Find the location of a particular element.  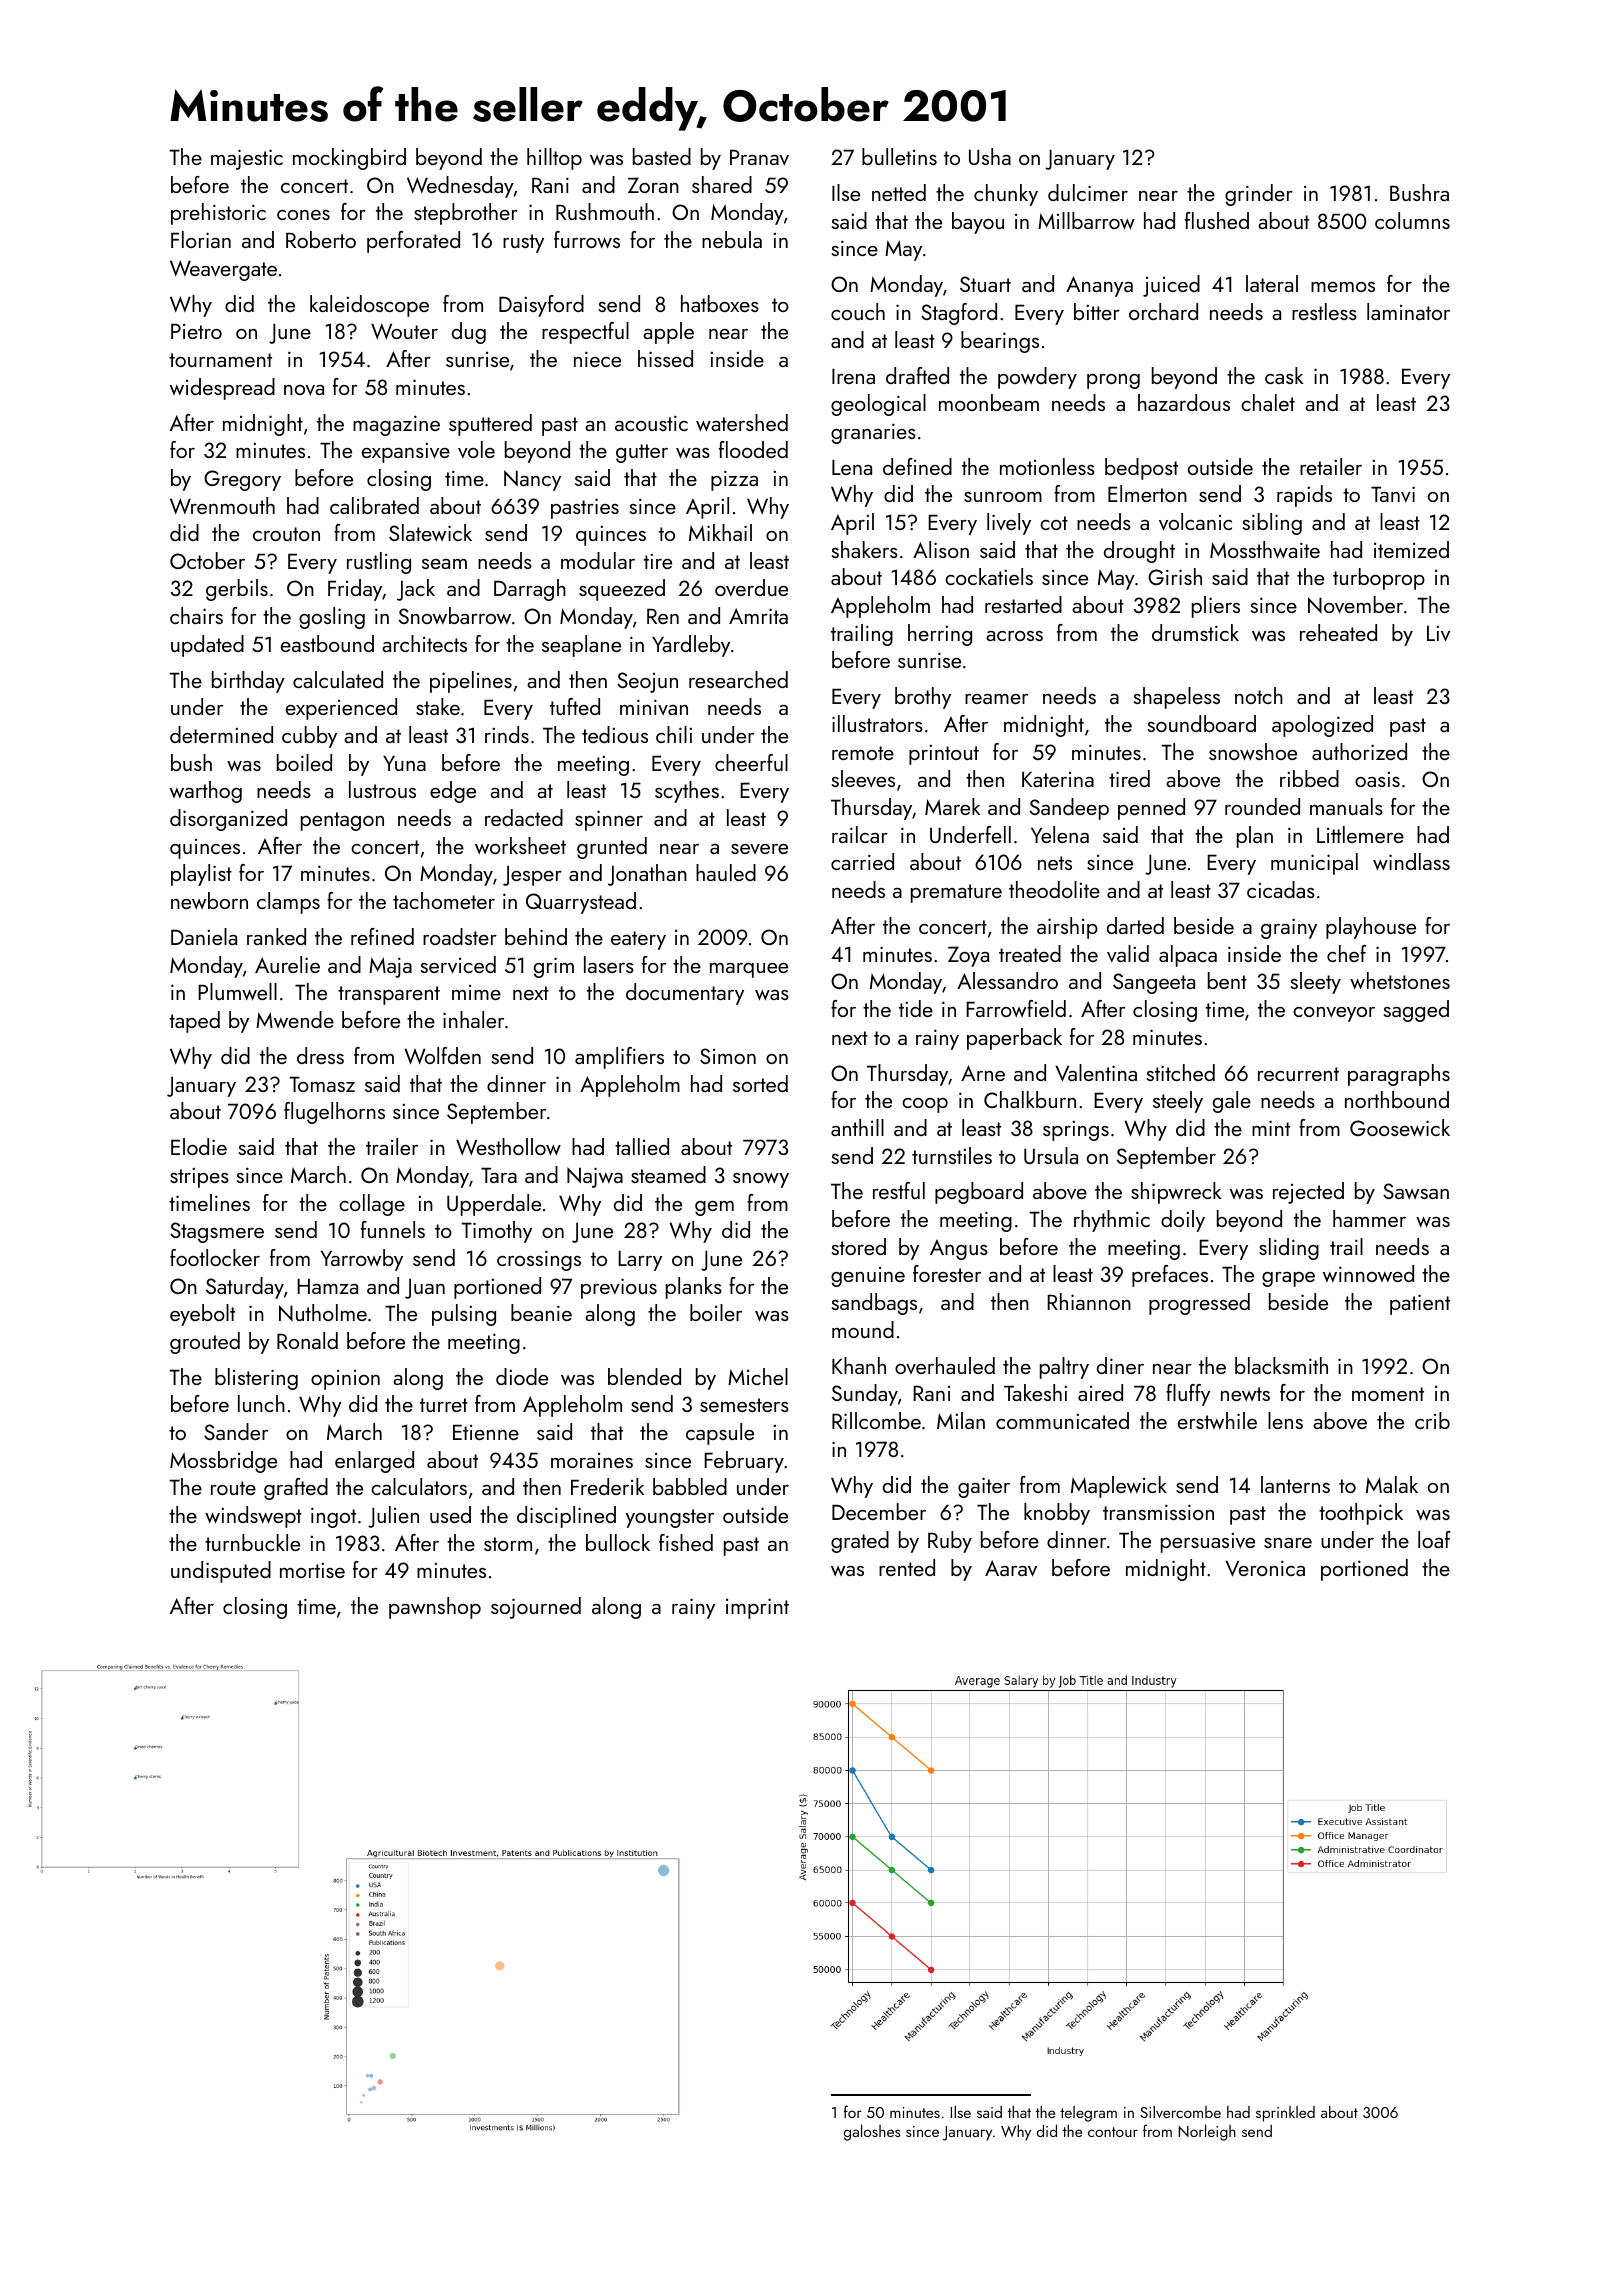

shipwreck is located at coordinates (1176, 1193).
